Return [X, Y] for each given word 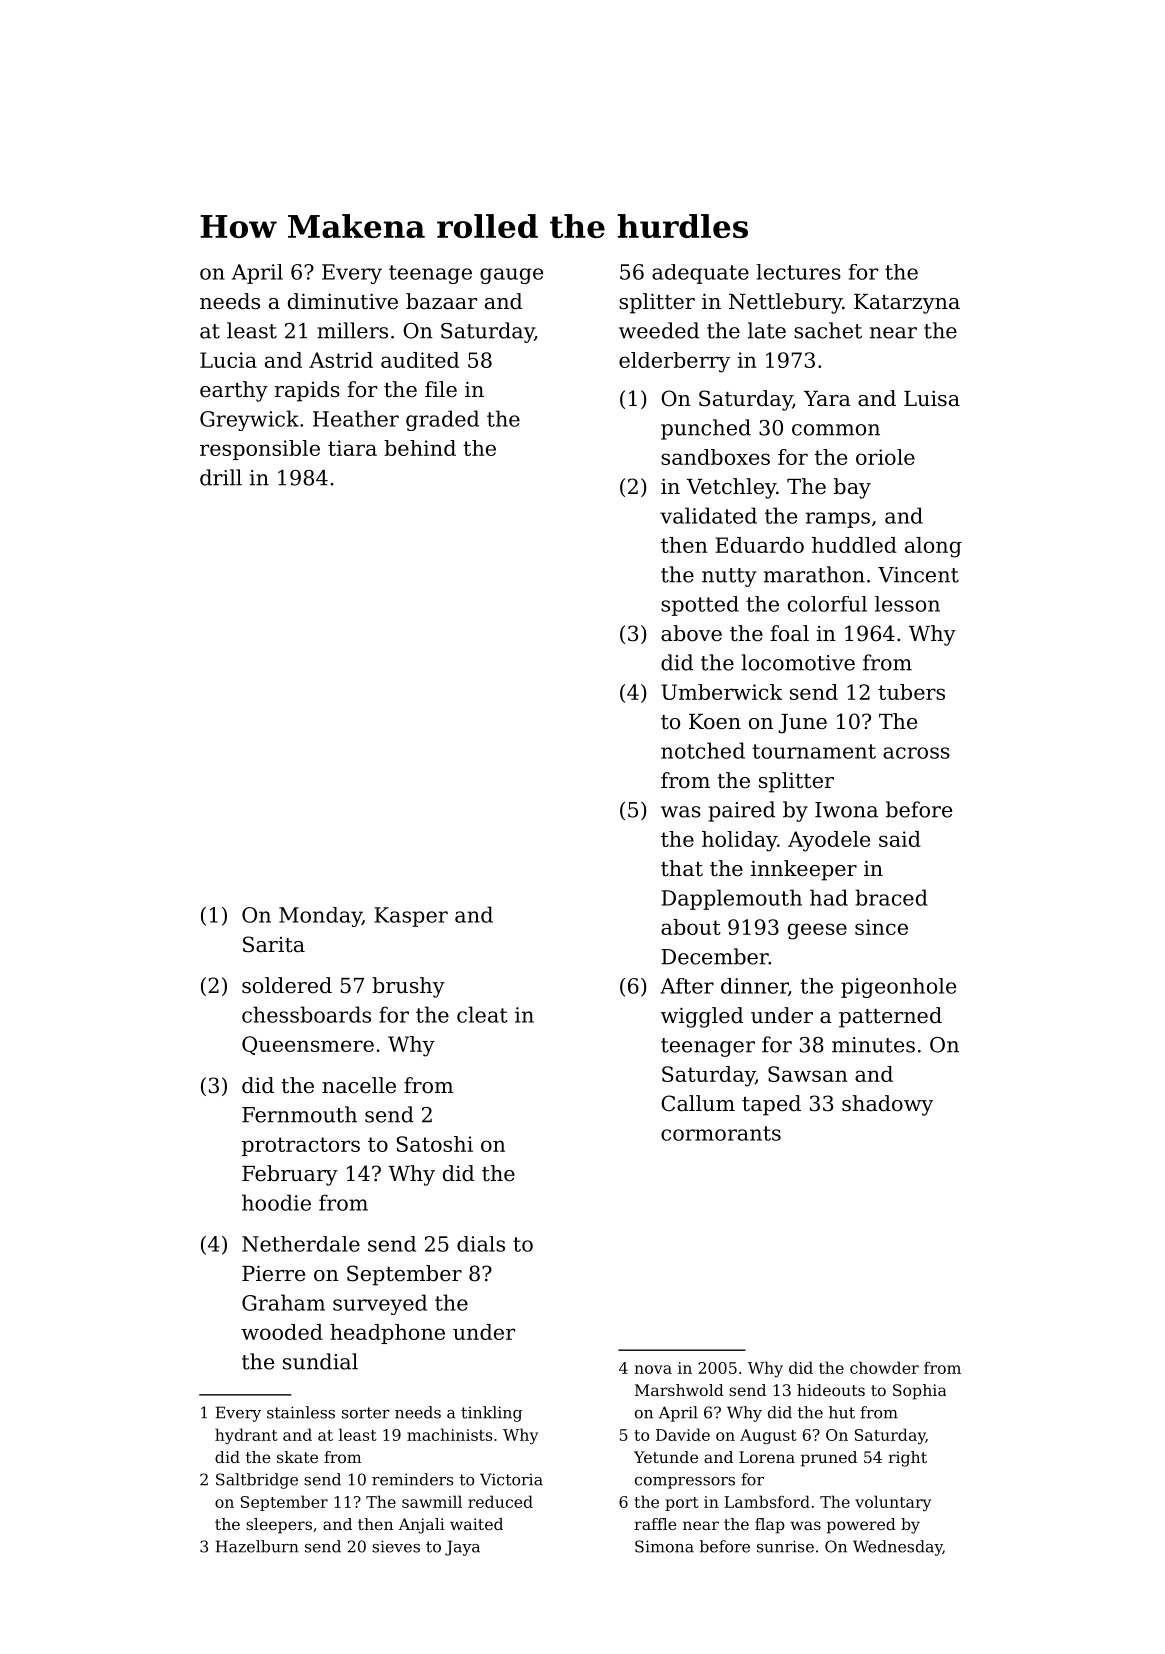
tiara [352, 448]
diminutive [343, 301]
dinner [754, 986]
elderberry [674, 362]
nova [653, 1369]
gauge [511, 276]
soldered [287, 985]
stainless [301, 1412]
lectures [798, 272]
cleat [482, 1014]
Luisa [932, 398]
